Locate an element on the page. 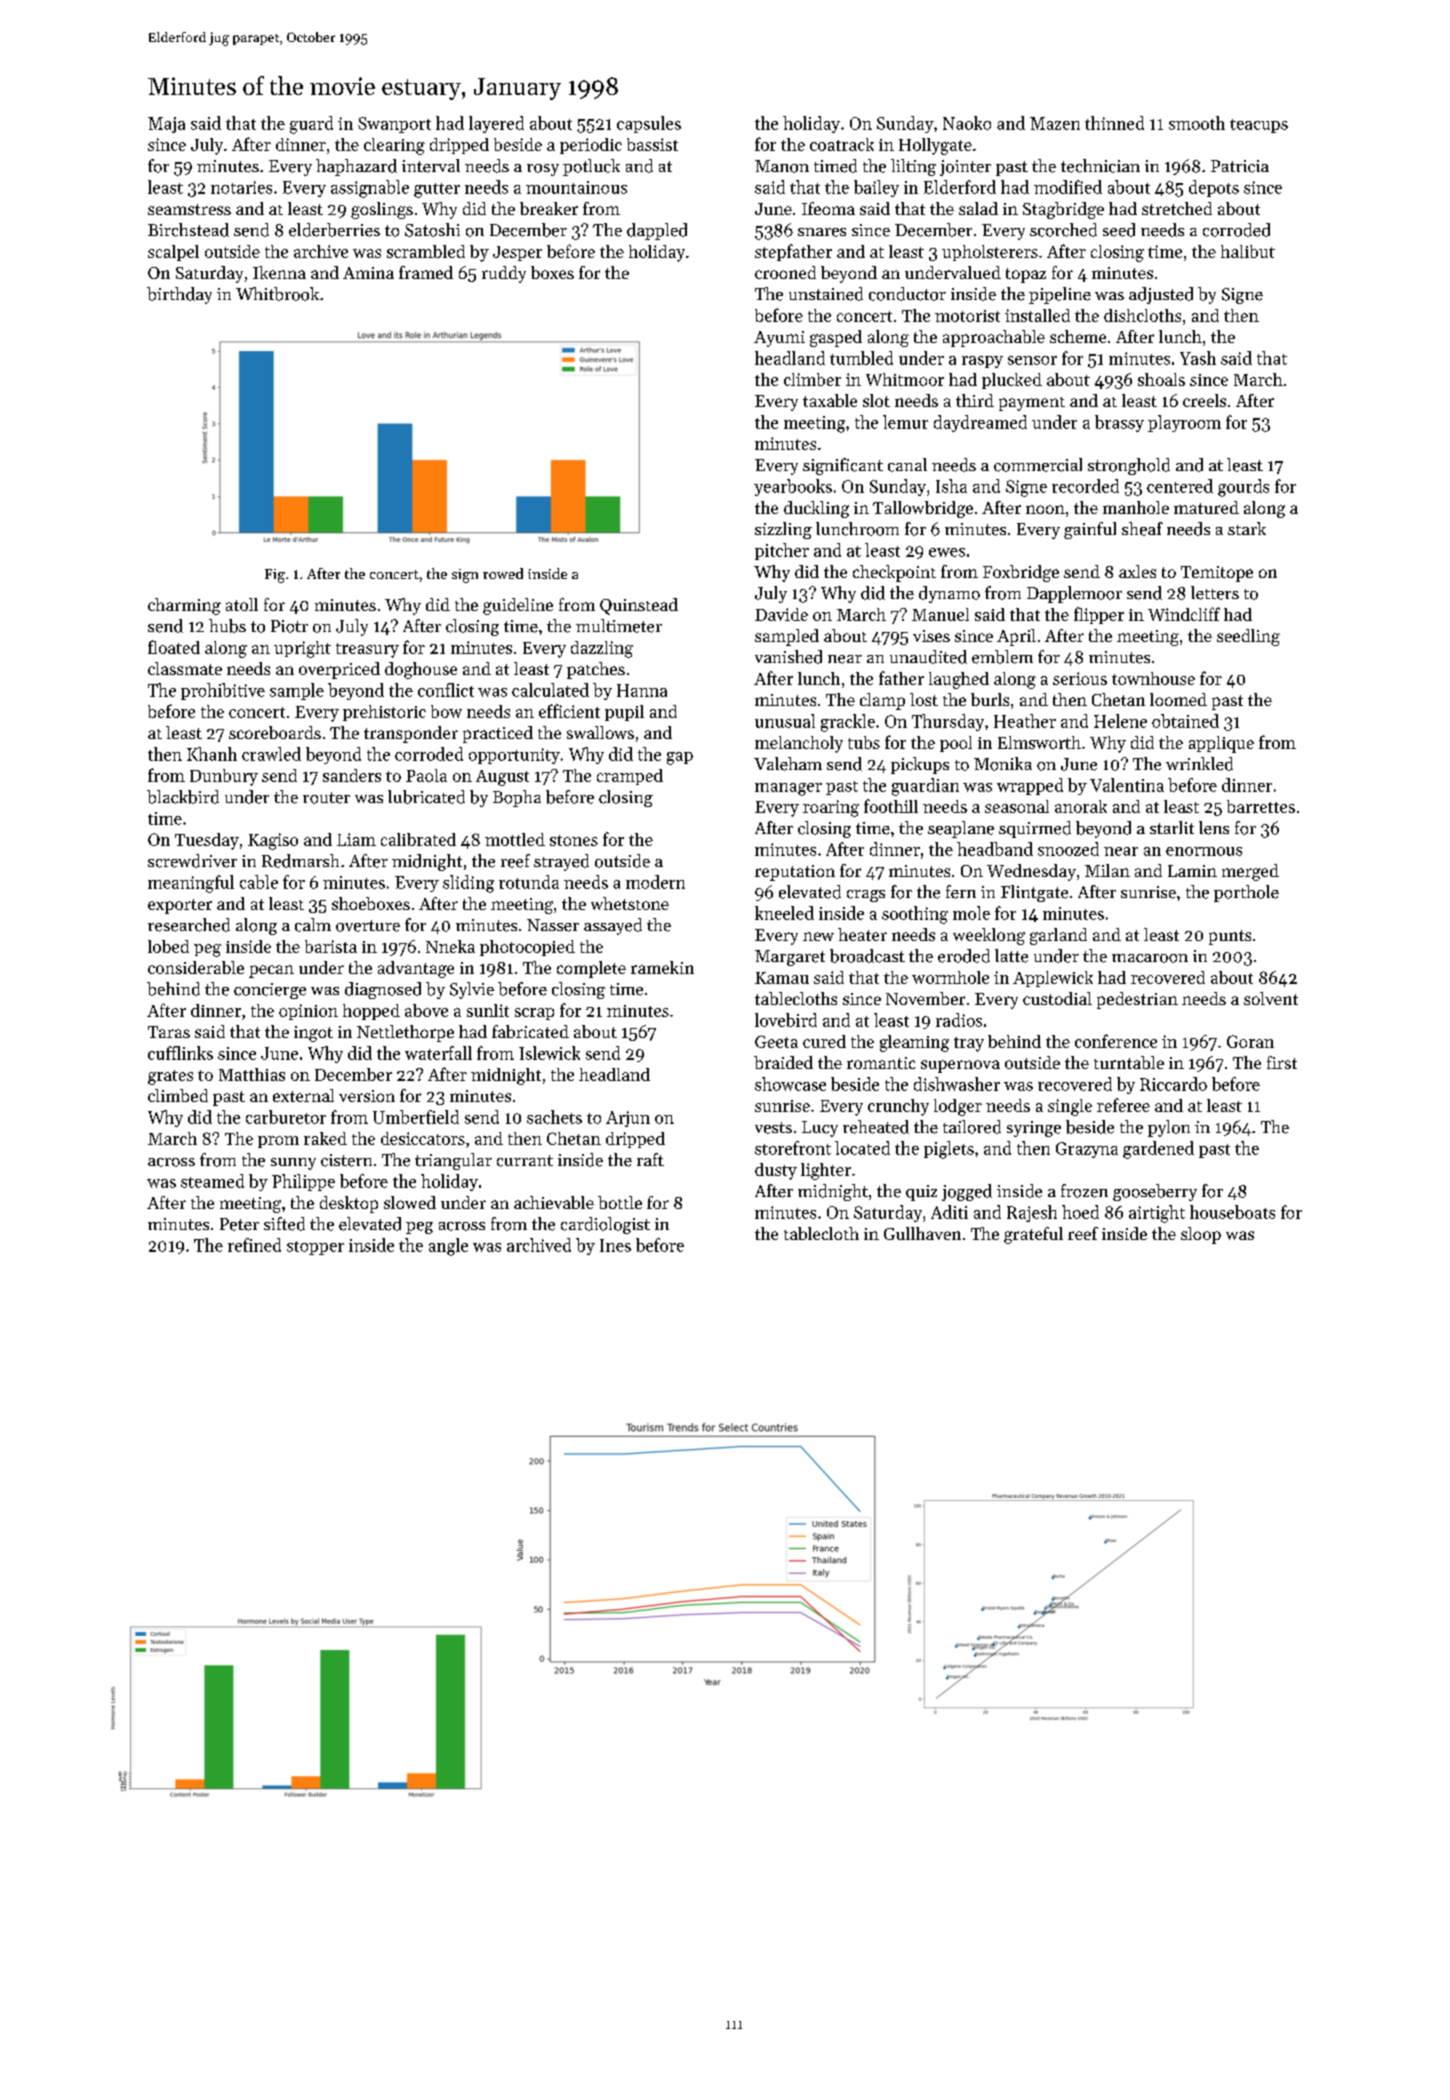 The width and height of the image is (1450, 2100). scalpel is located at coordinates (173, 253).
